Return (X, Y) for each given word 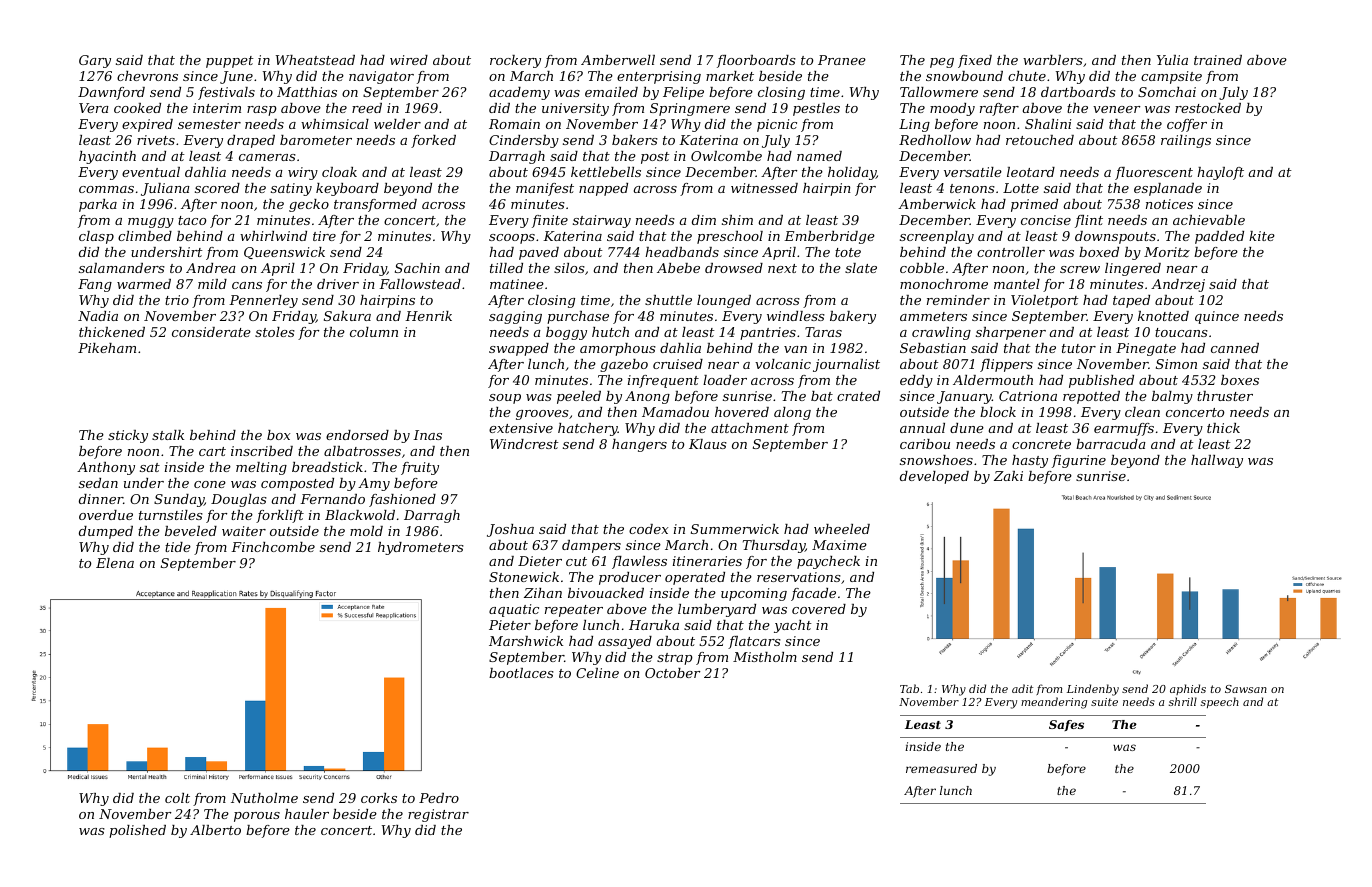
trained (1218, 60)
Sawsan (1246, 689)
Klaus (708, 444)
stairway (602, 221)
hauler (307, 814)
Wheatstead (315, 60)
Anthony (106, 468)
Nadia (98, 316)
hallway (1217, 461)
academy (519, 93)
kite (1262, 236)
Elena (115, 563)
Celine (597, 673)
